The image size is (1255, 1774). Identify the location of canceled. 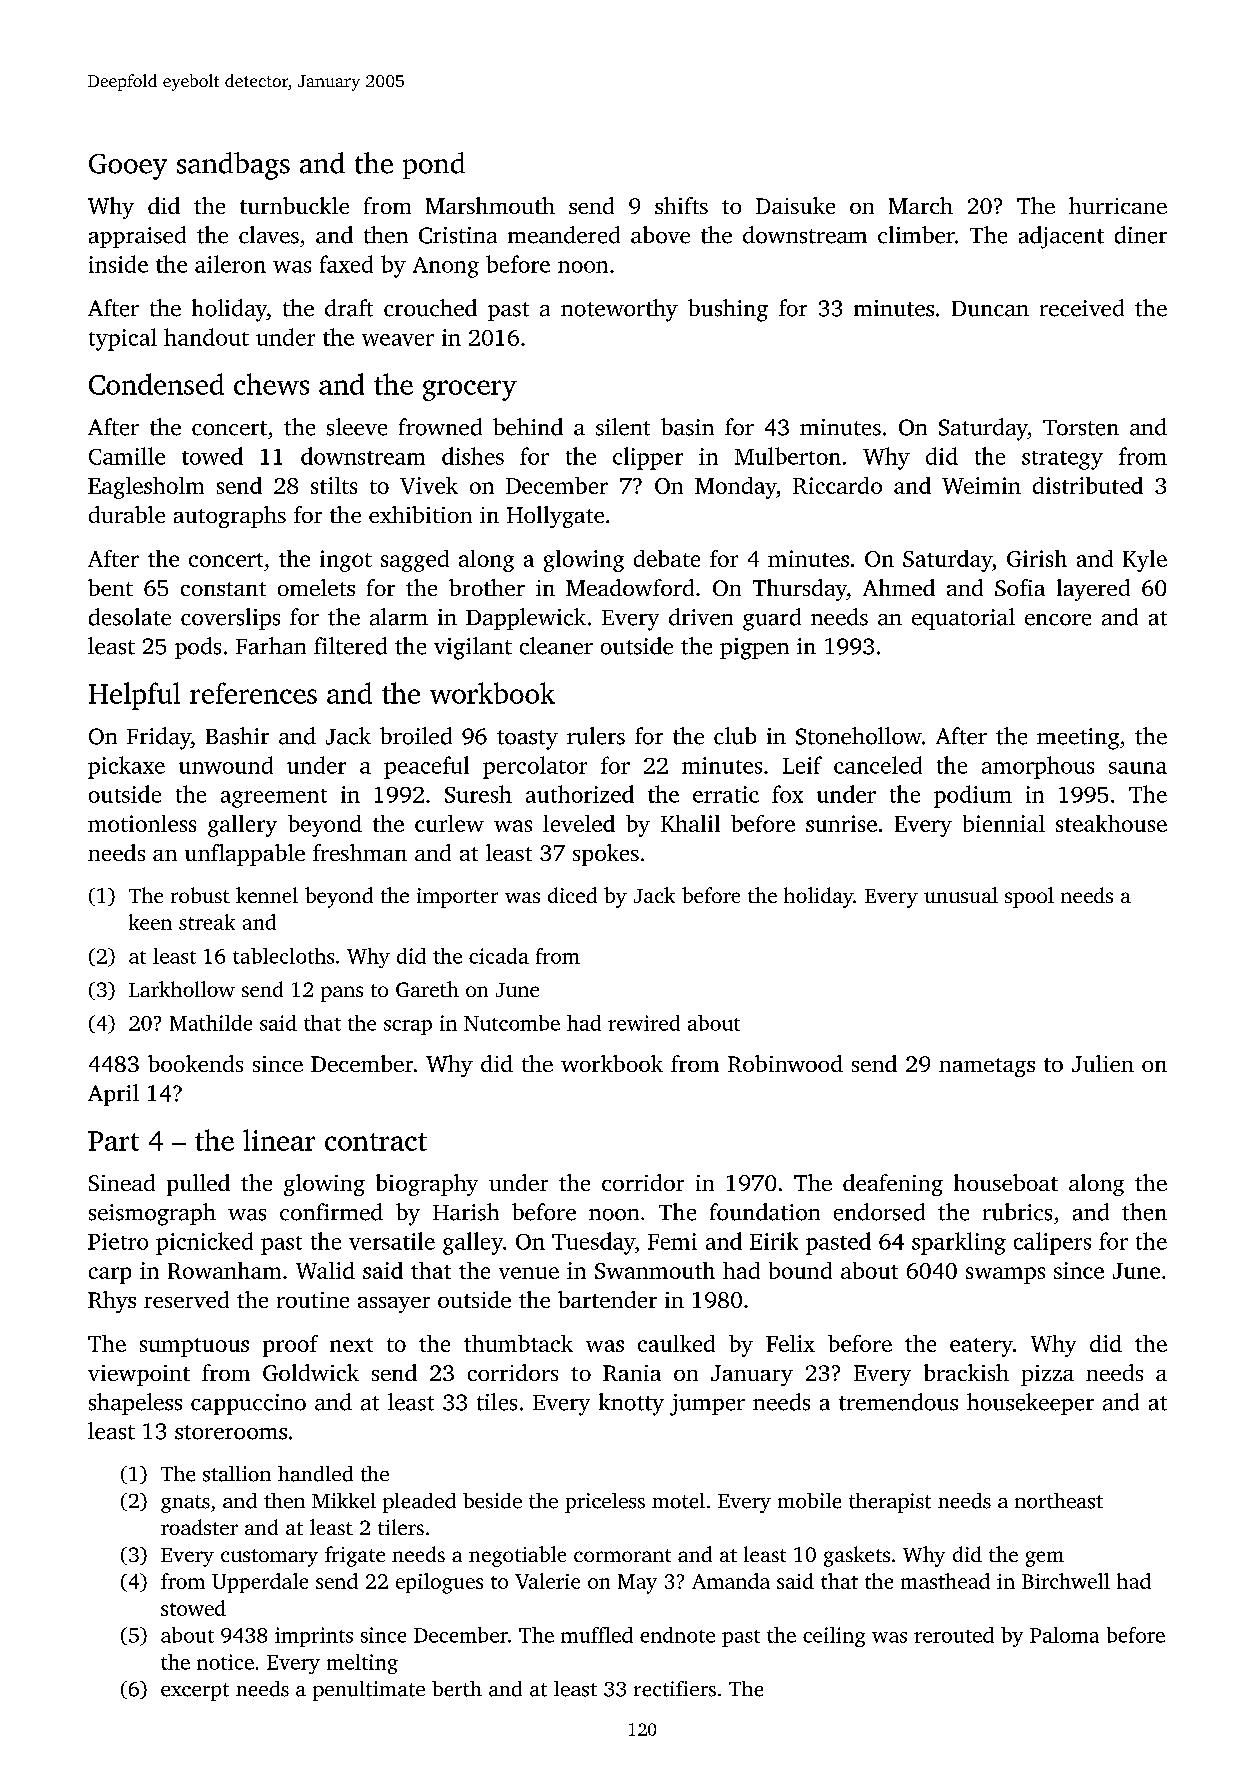
(878, 765).
